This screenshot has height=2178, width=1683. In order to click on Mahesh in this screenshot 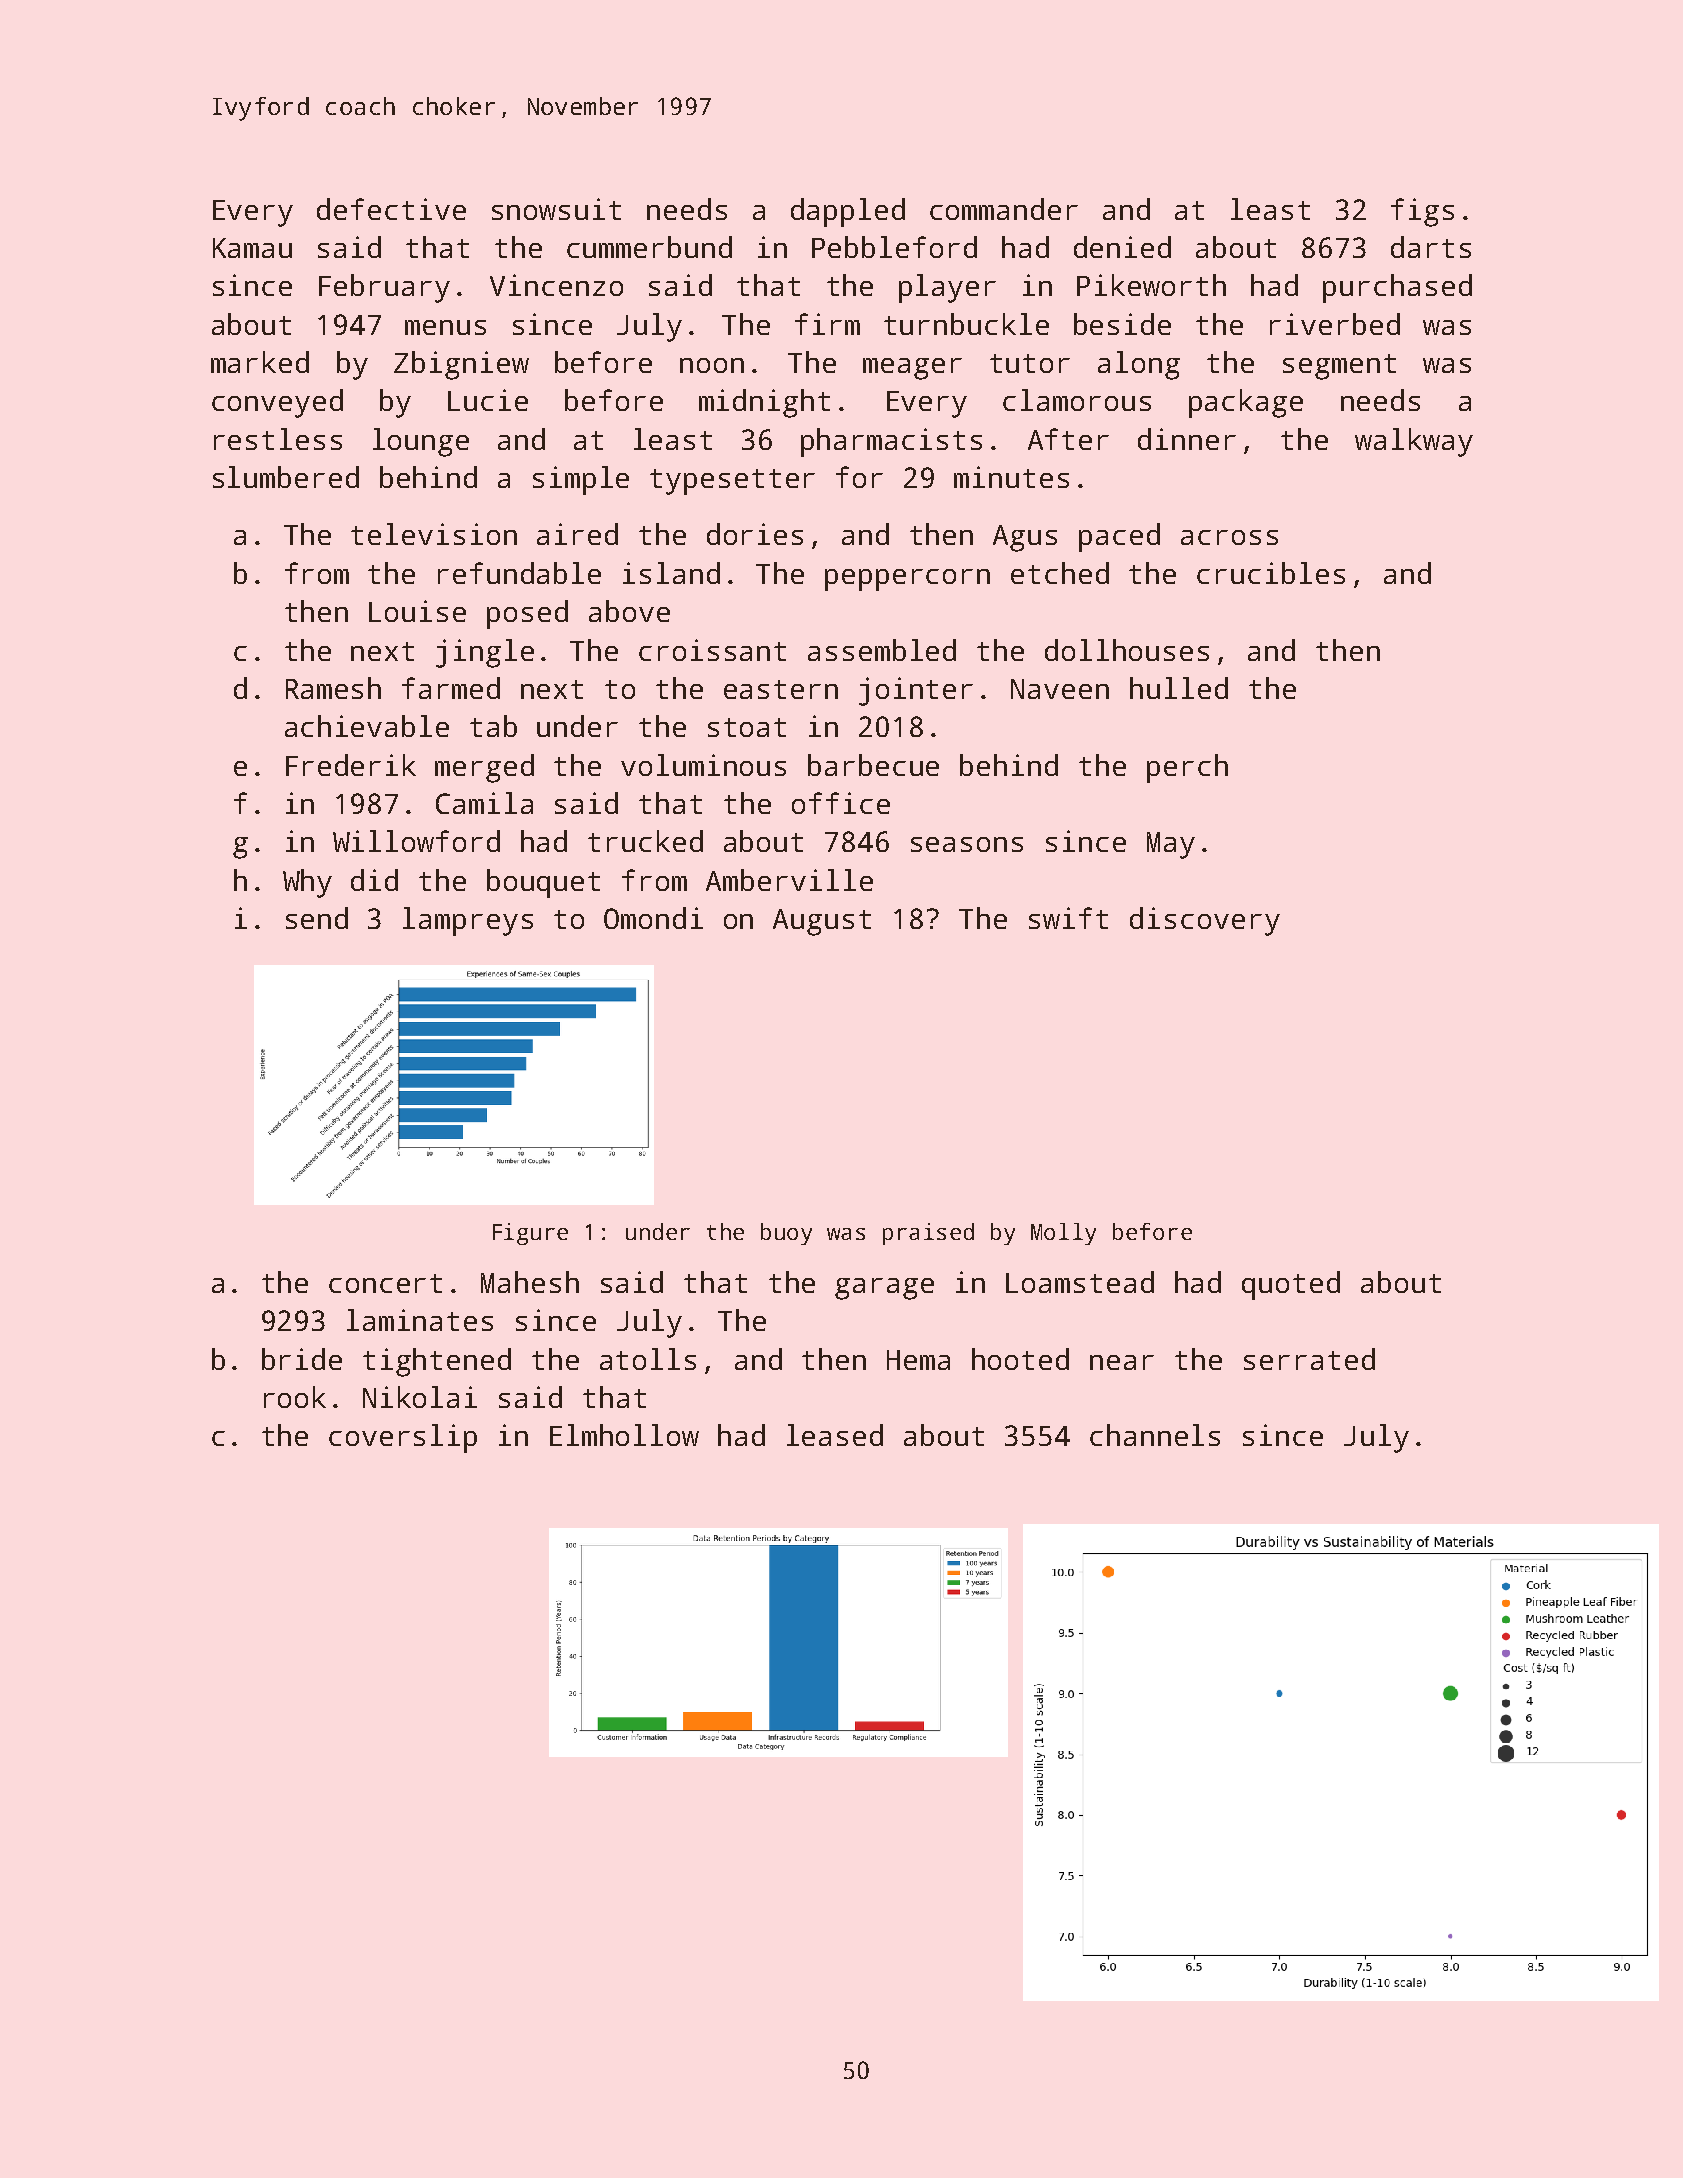, I will do `click(530, 1282)`.
